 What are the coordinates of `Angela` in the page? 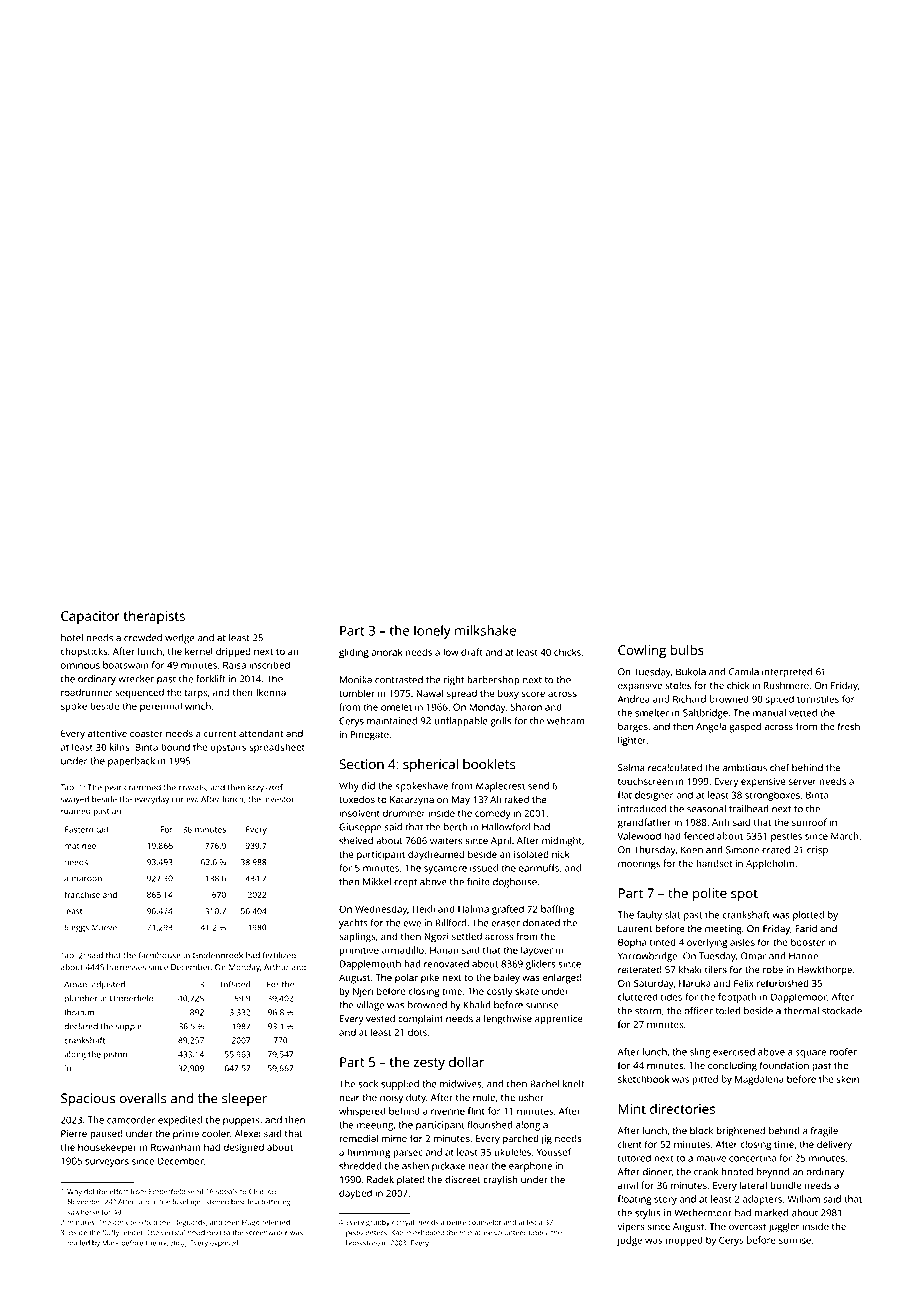 It's located at (711, 728).
